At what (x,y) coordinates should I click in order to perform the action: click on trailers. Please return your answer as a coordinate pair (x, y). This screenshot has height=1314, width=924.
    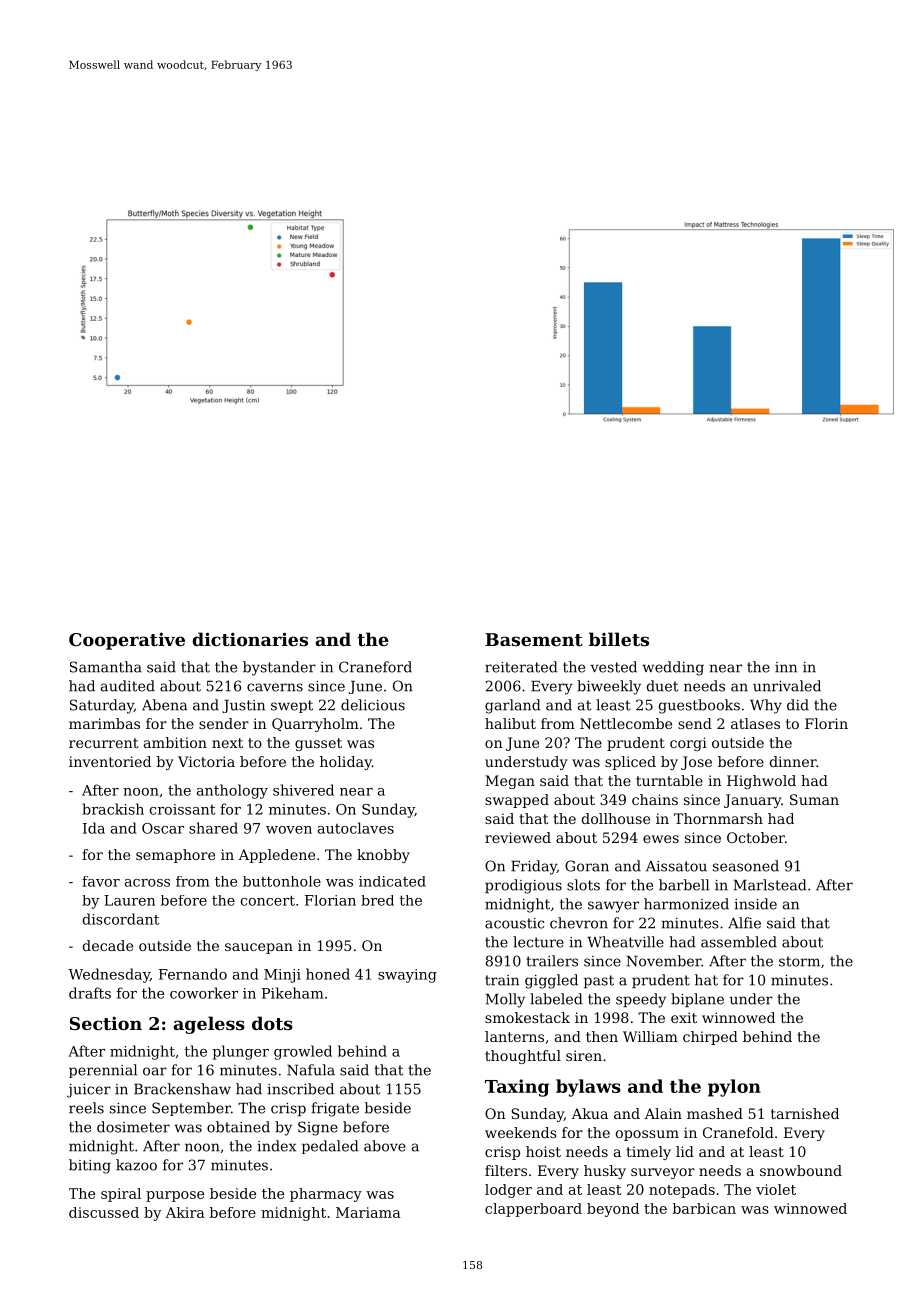
    Looking at the image, I should click on (552, 961).
